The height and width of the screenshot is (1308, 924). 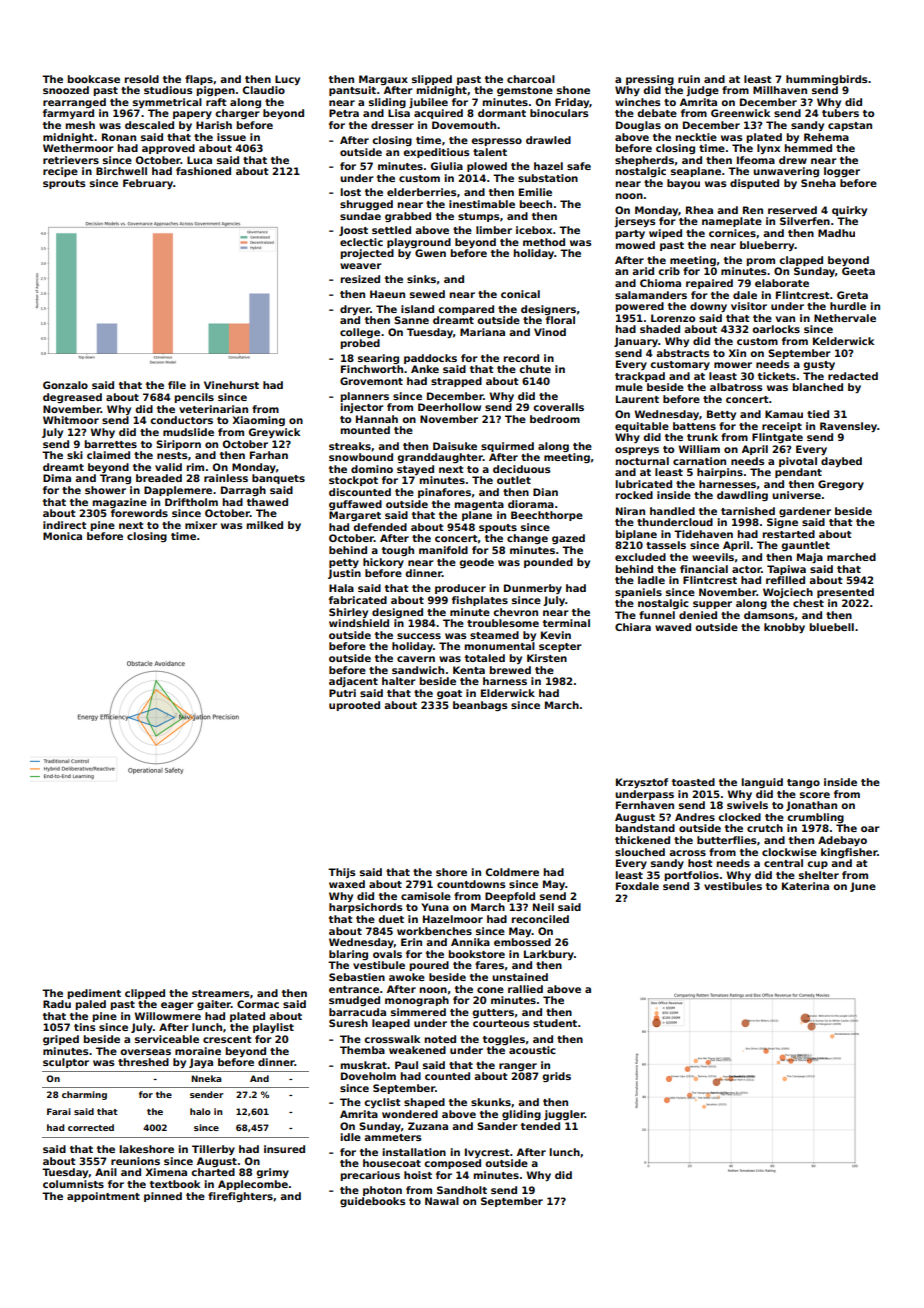 I want to click on slipped, so click(x=432, y=80).
